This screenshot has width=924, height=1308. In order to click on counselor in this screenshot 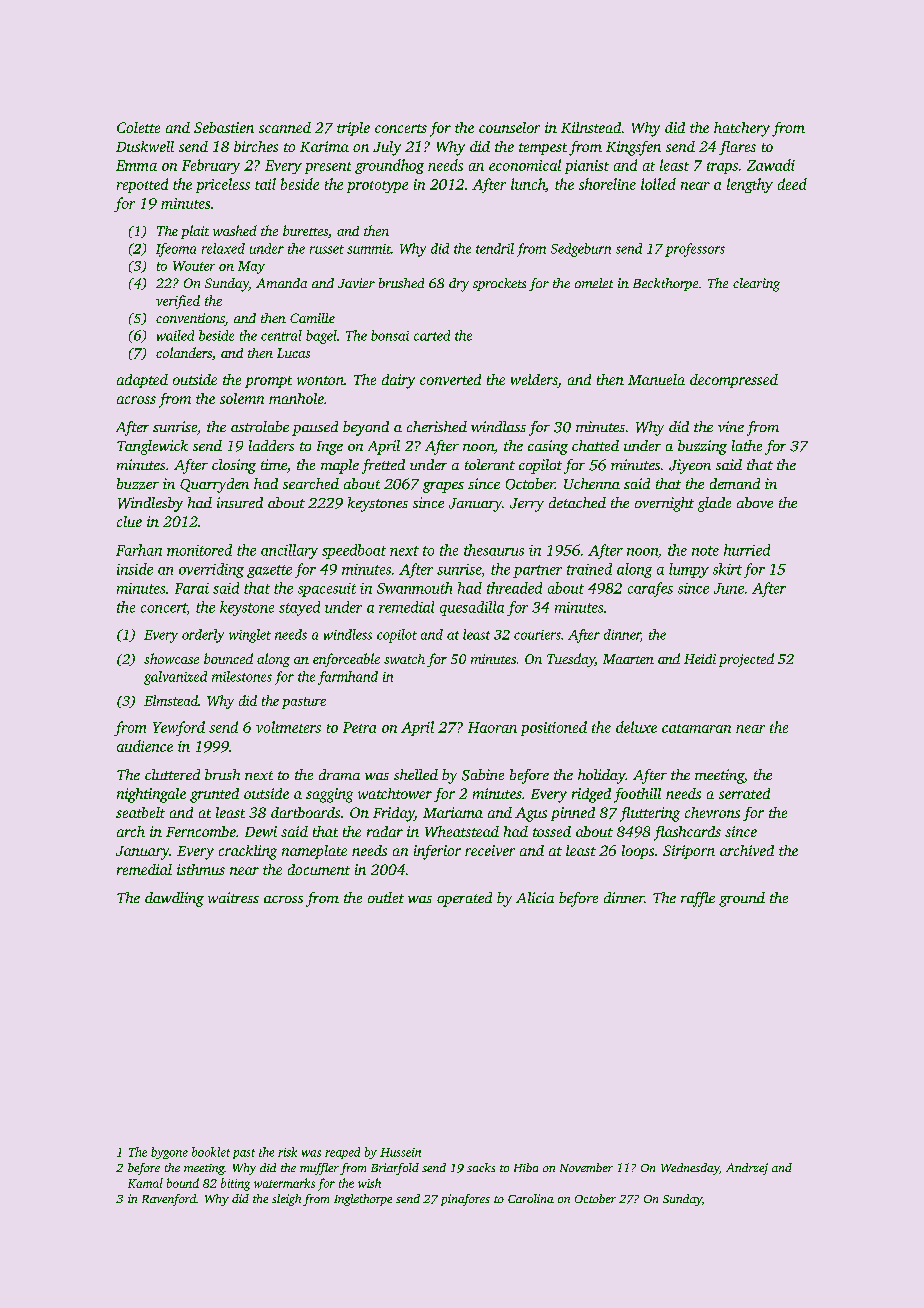, I will do `click(509, 127)`.
